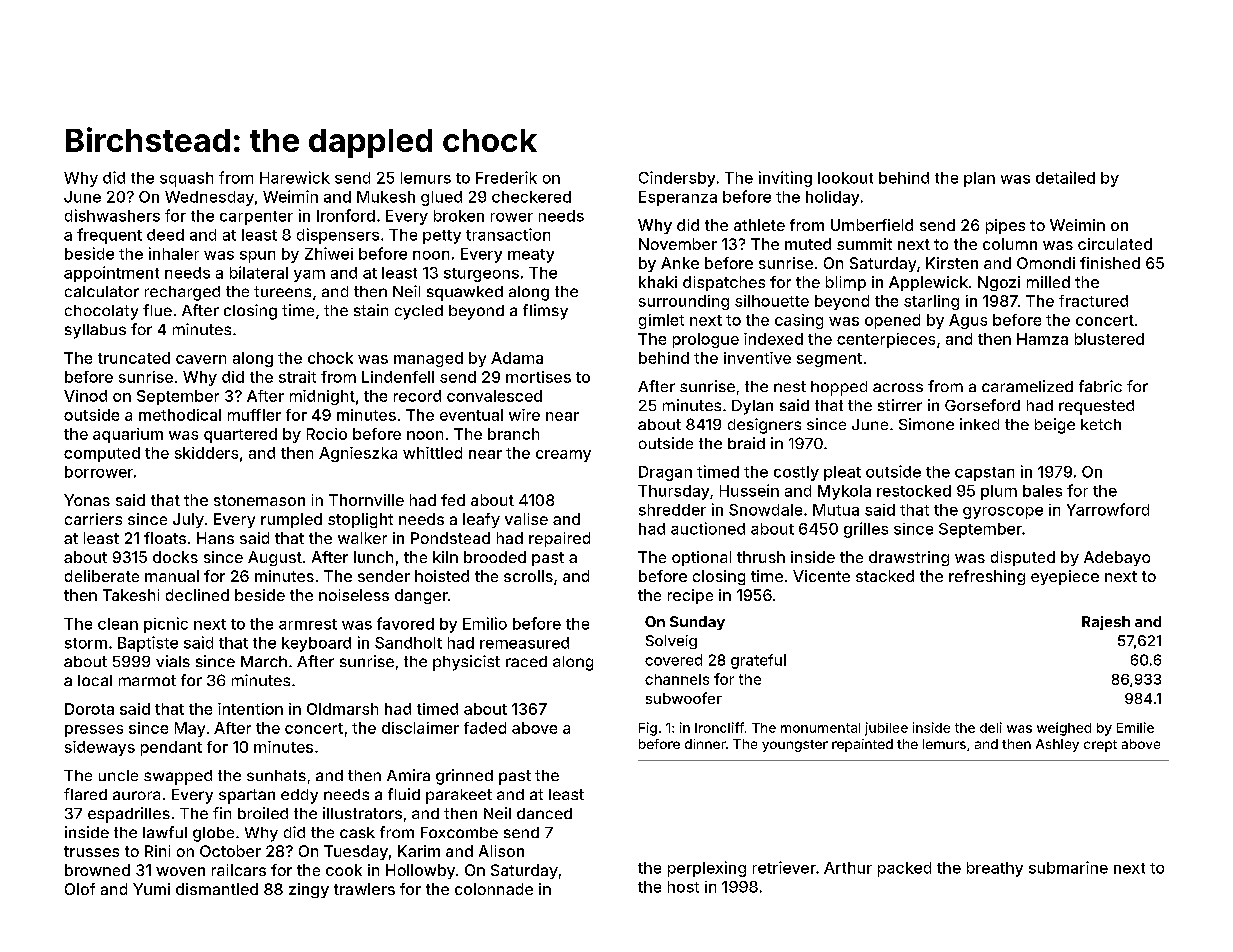  Describe the element at coordinates (151, 889) in the screenshot. I see `Yumi` at that location.
